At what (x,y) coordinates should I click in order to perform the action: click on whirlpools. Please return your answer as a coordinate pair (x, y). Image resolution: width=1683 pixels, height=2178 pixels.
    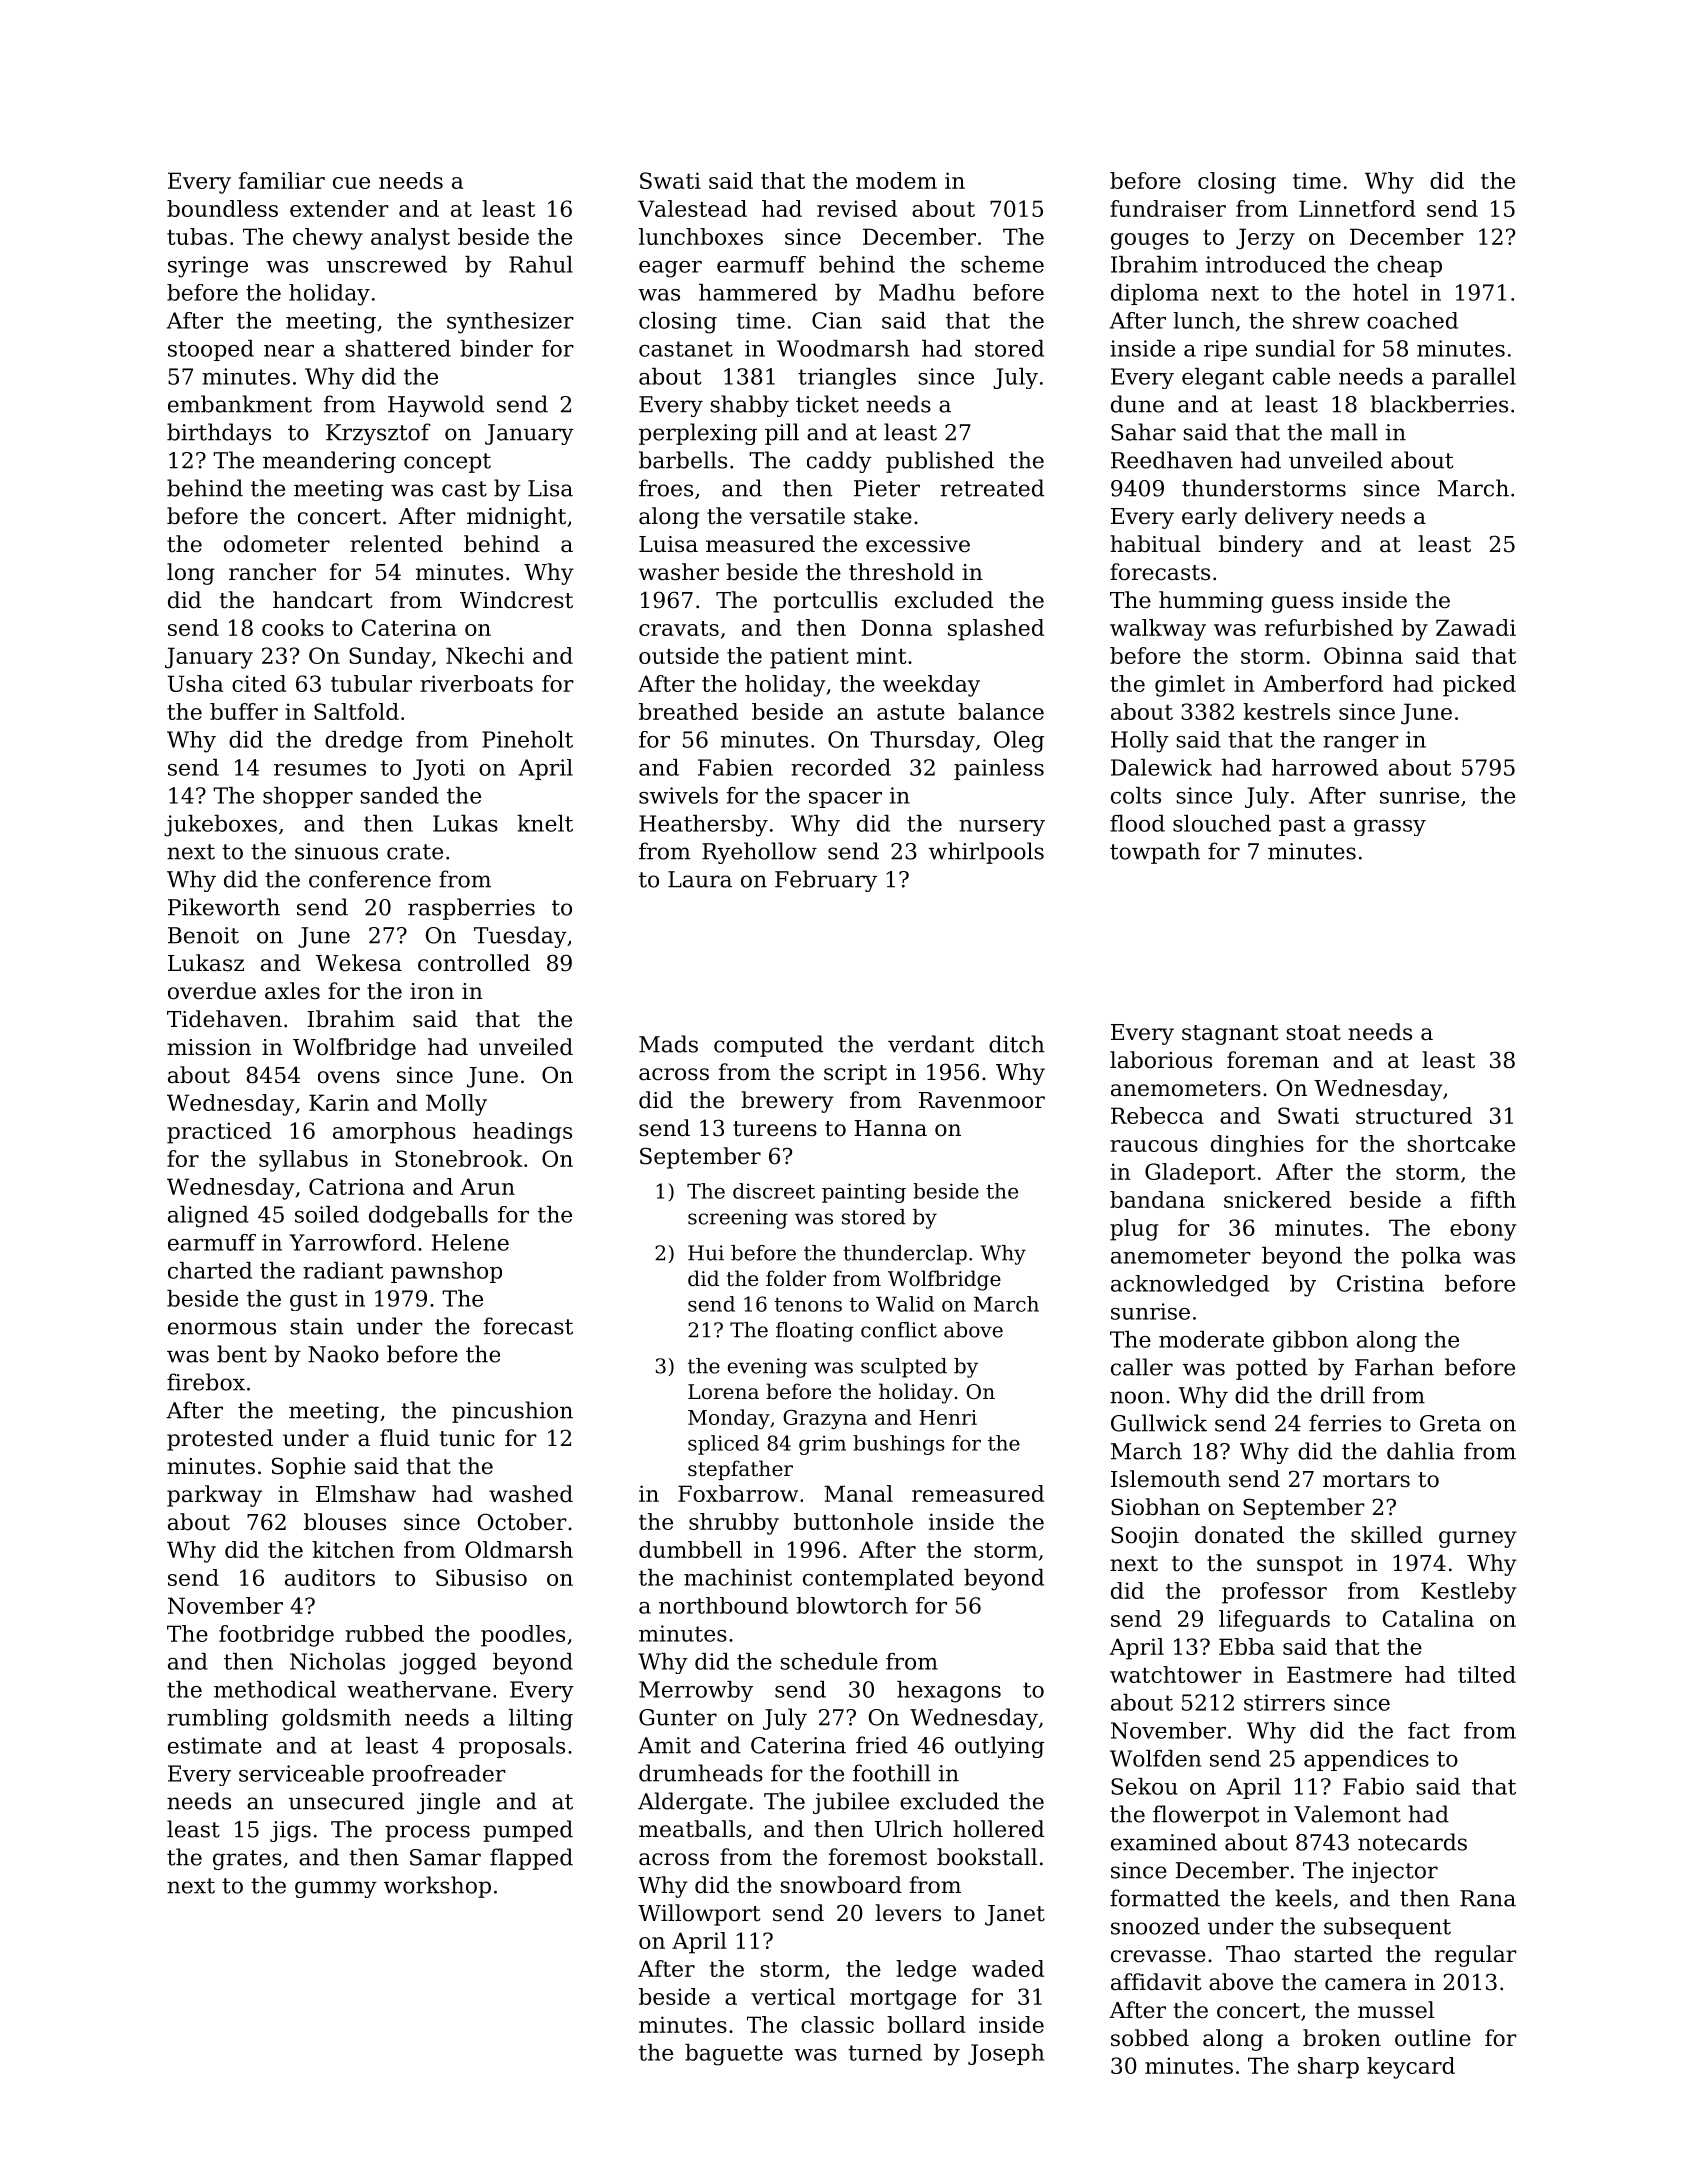
    Looking at the image, I should click on (986, 853).
